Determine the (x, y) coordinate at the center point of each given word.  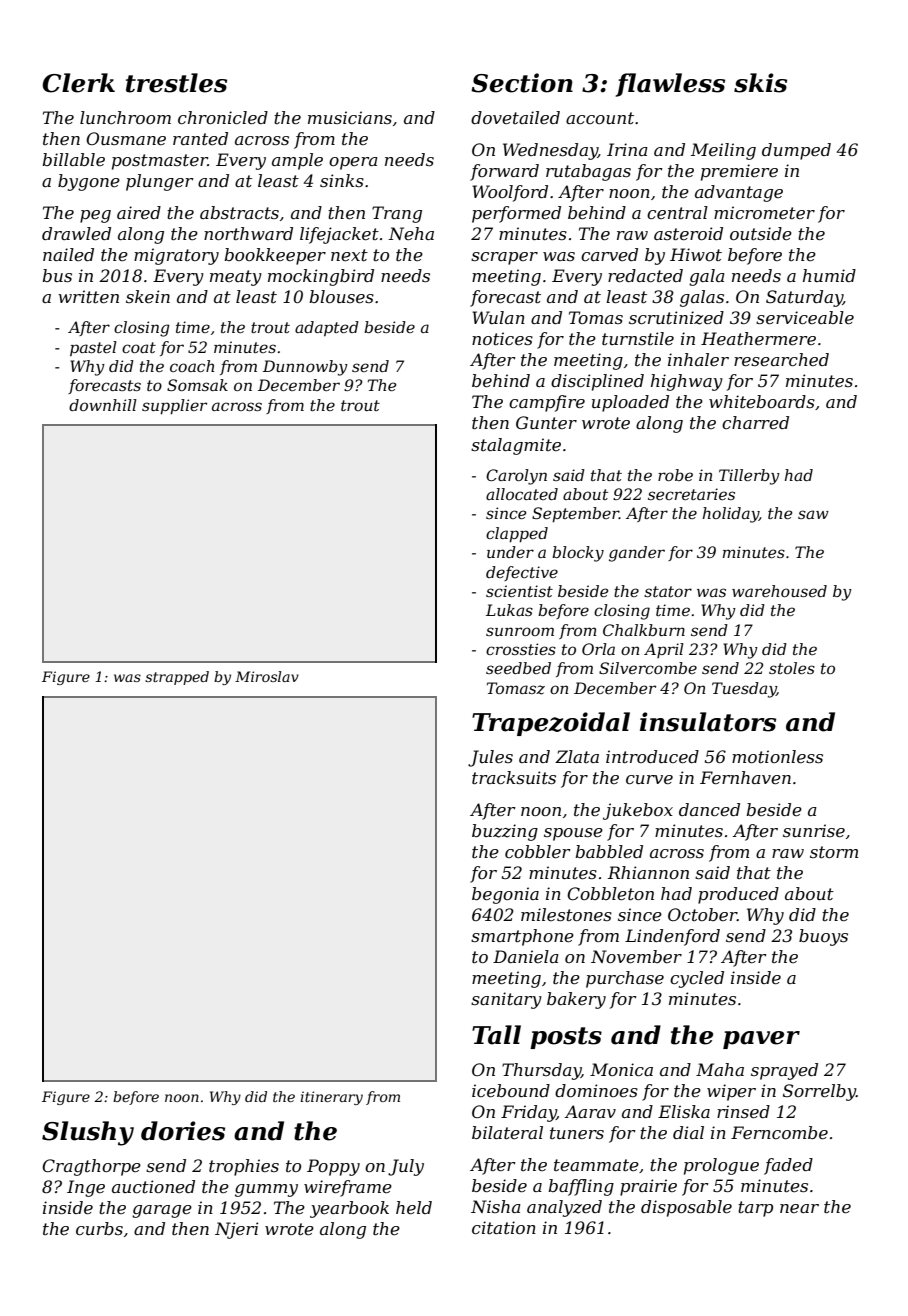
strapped (177, 678)
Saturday (804, 298)
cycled (697, 979)
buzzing (505, 832)
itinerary (331, 1098)
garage (162, 1211)
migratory (176, 256)
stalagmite (516, 446)
